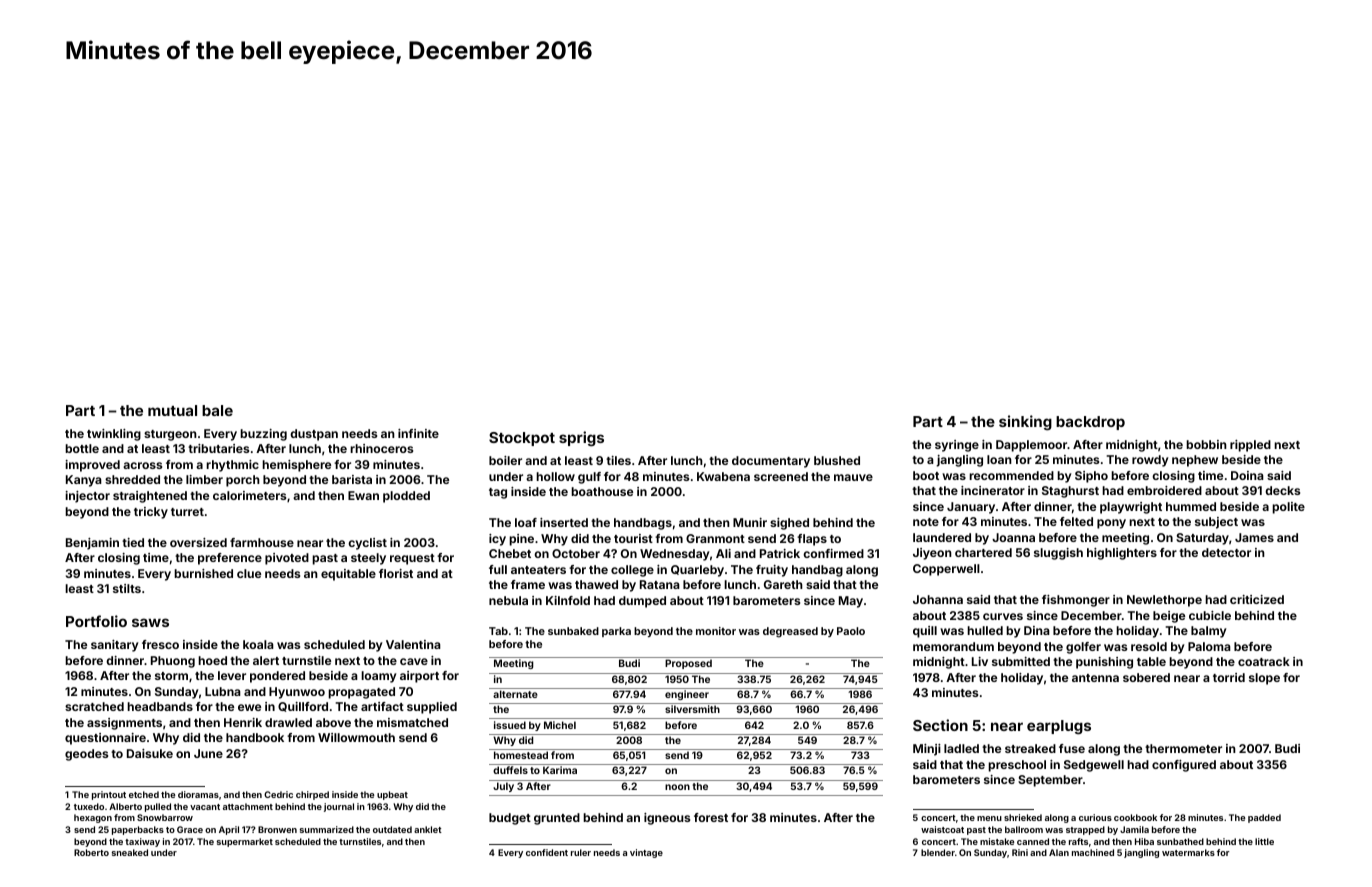 The image size is (1372, 887). Describe the element at coordinates (697, 571) in the page. I see `Quarleby` at that location.
